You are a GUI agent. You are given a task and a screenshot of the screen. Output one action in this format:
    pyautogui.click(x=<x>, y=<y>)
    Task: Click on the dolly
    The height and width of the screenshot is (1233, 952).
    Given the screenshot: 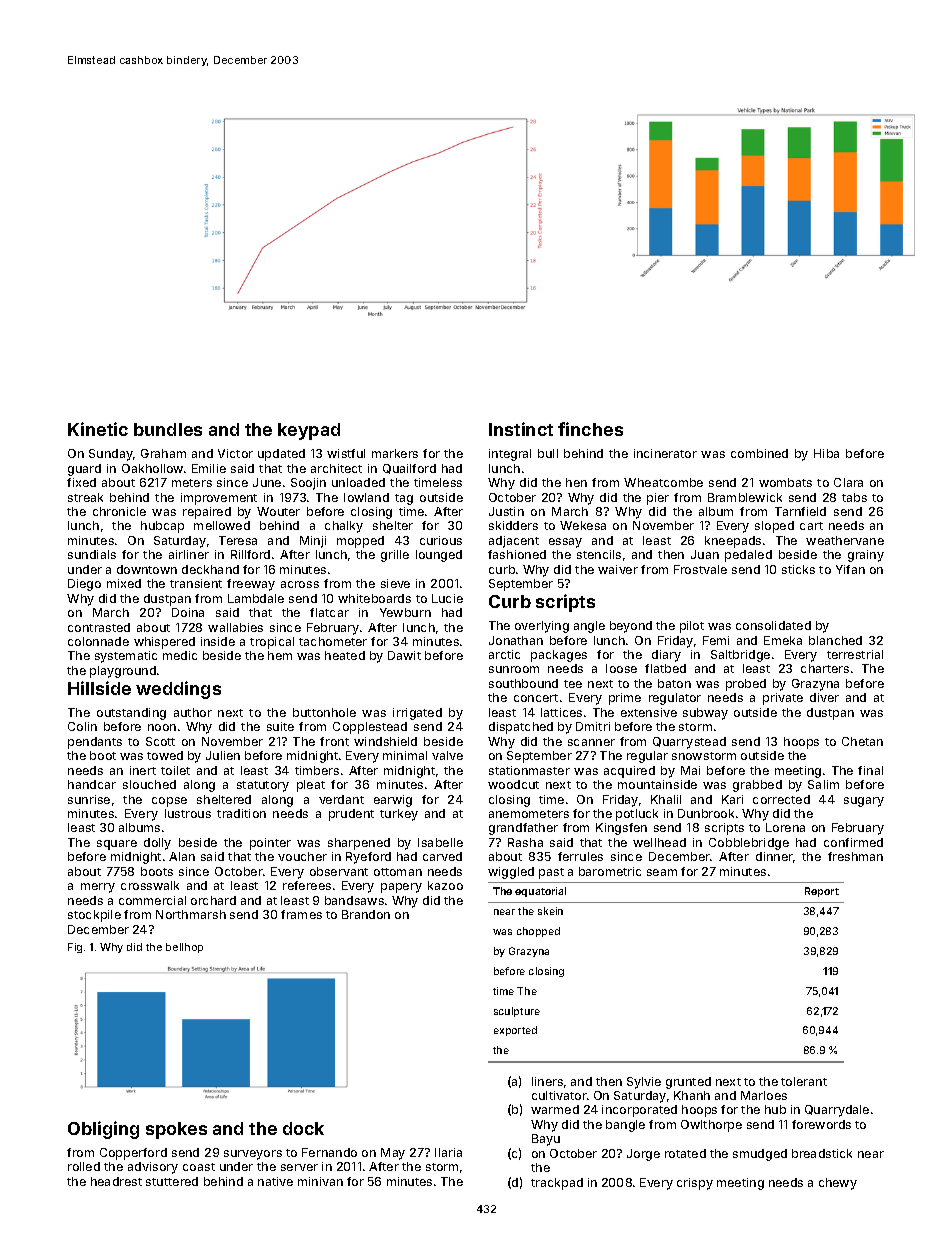 What is the action you would take?
    pyautogui.click(x=157, y=844)
